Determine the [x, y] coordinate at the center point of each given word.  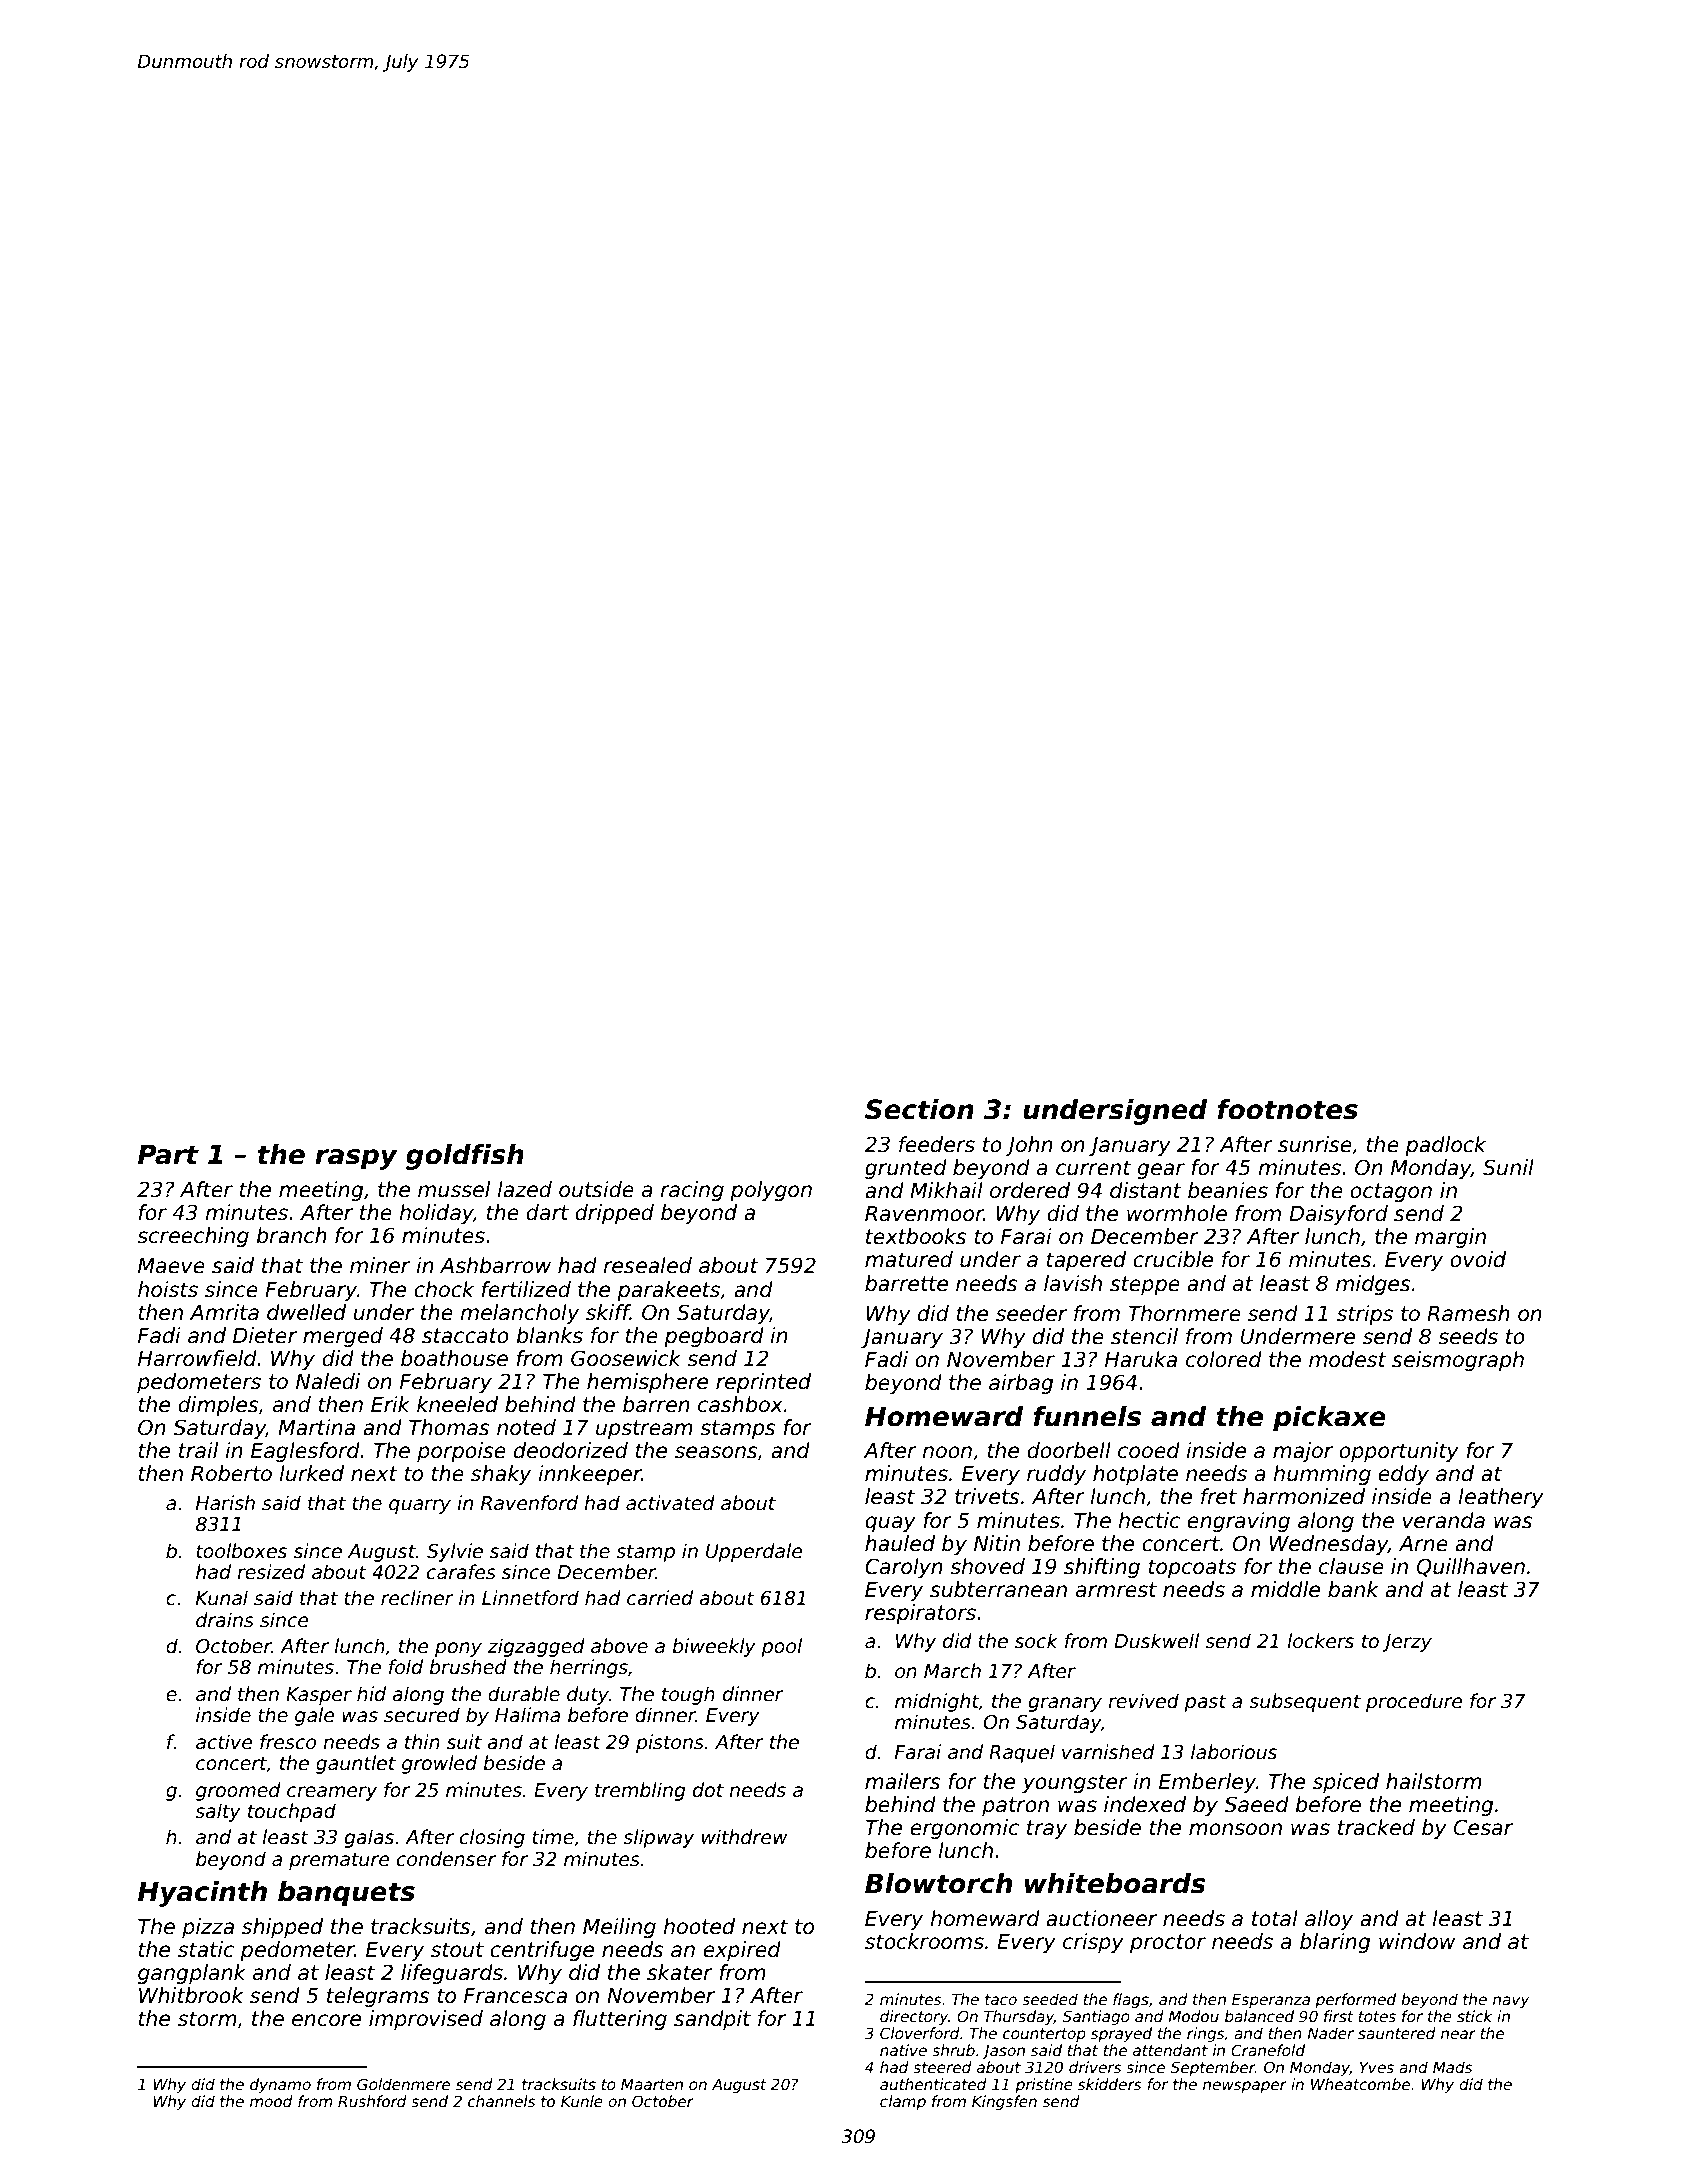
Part [168, 1154]
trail [198, 1450]
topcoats [1192, 1568]
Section [919, 1109]
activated [670, 1503]
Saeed [1256, 1804]
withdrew [744, 1837]
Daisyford [1338, 1215]
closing [492, 1838]
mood [271, 2101]
